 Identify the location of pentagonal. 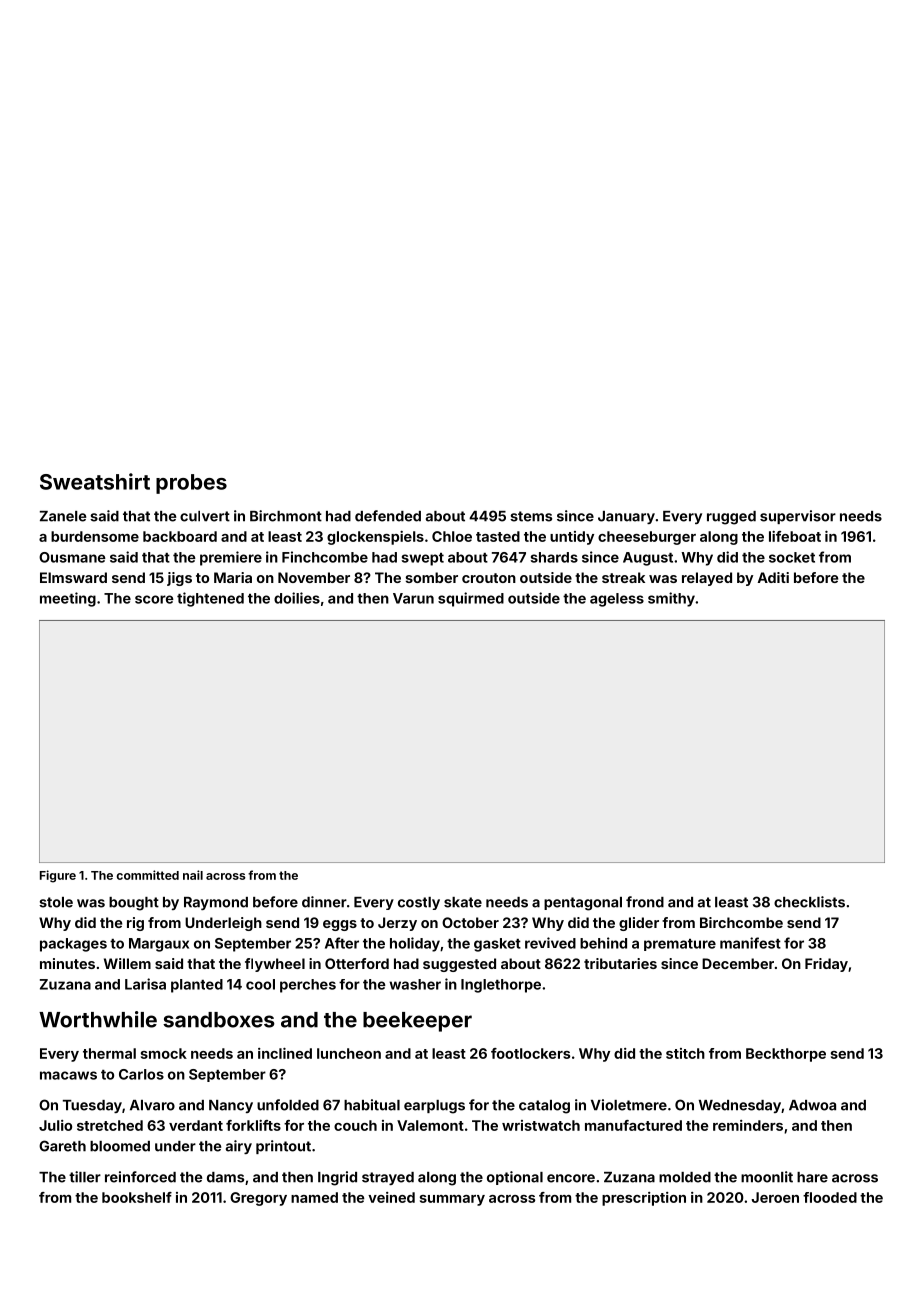
(583, 904).
